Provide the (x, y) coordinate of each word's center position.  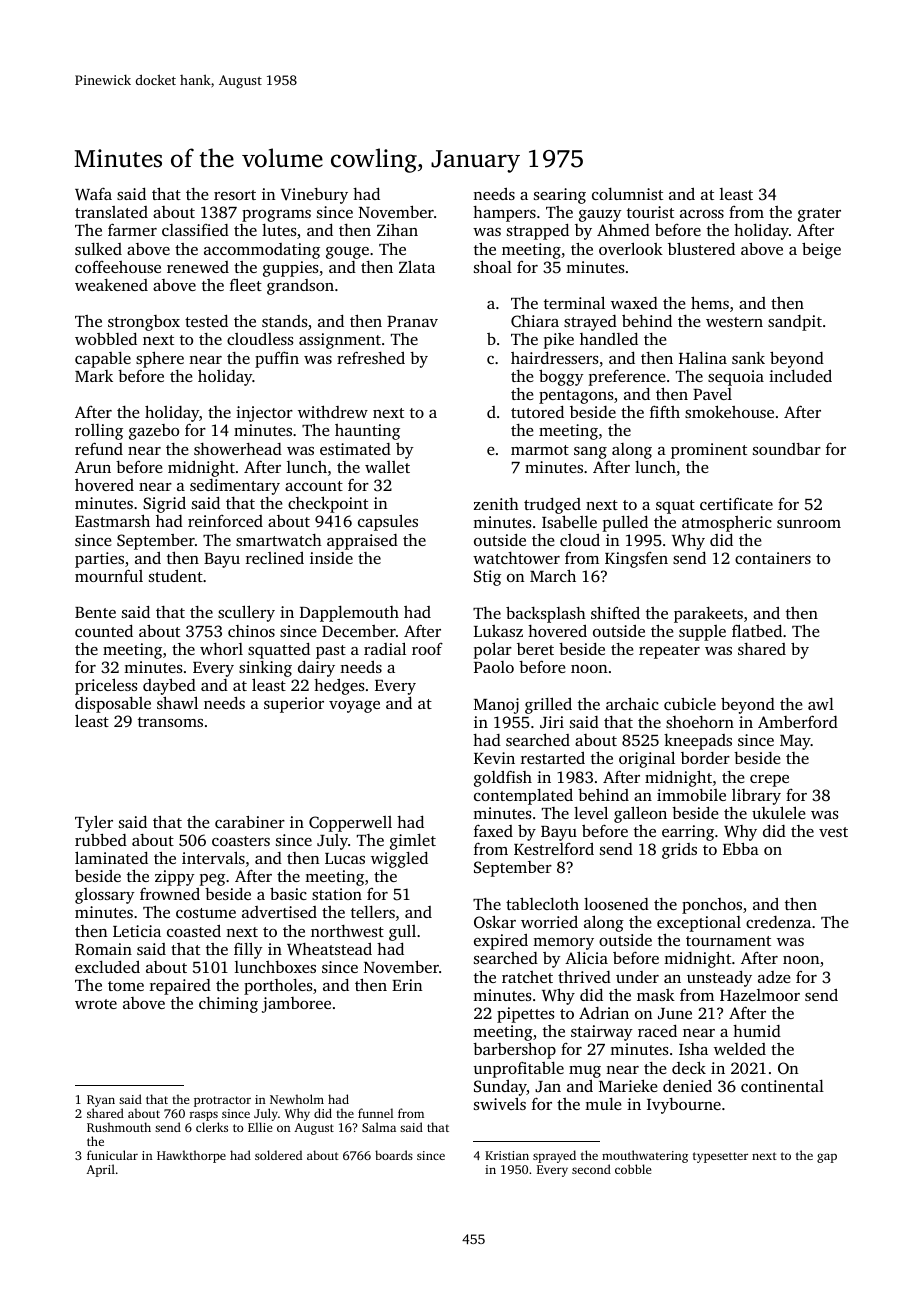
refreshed (371, 357)
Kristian (507, 1155)
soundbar (787, 449)
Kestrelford (554, 848)
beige (821, 250)
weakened (111, 285)
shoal (493, 266)
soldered (278, 1155)
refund (99, 448)
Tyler (94, 823)
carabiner (250, 821)
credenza (778, 922)
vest (833, 832)
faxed (493, 830)
